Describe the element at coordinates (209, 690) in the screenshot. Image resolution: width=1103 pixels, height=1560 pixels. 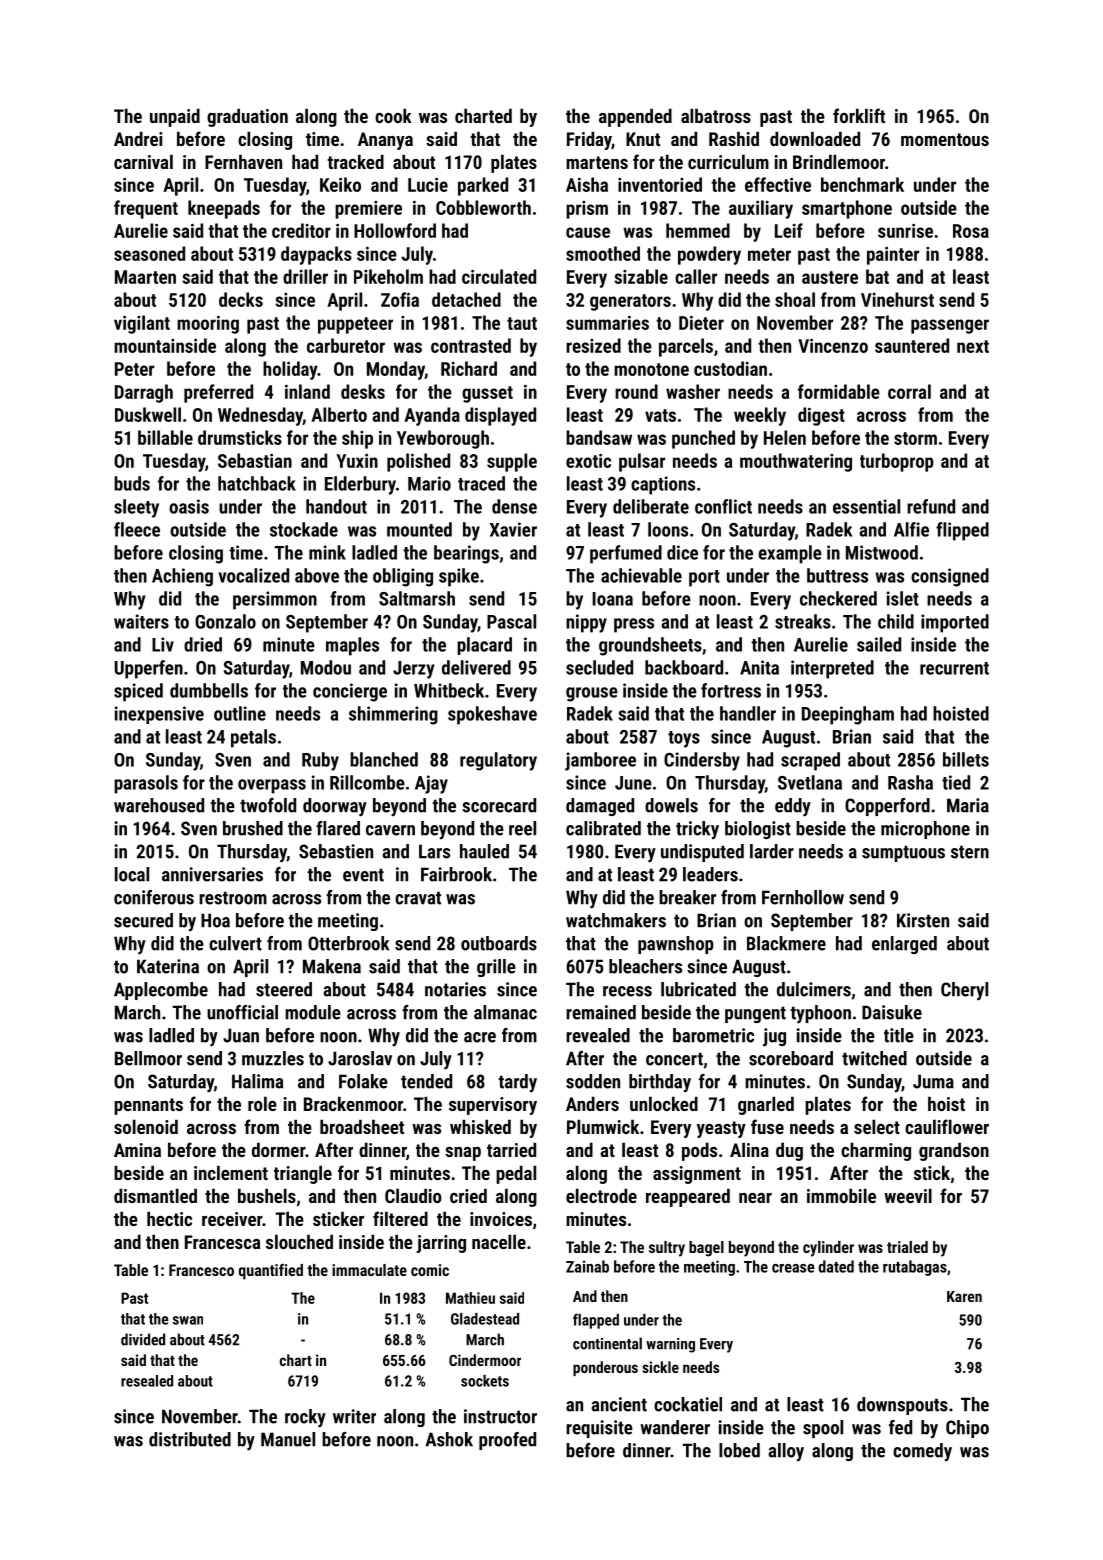
I see `dumbbells` at that location.
